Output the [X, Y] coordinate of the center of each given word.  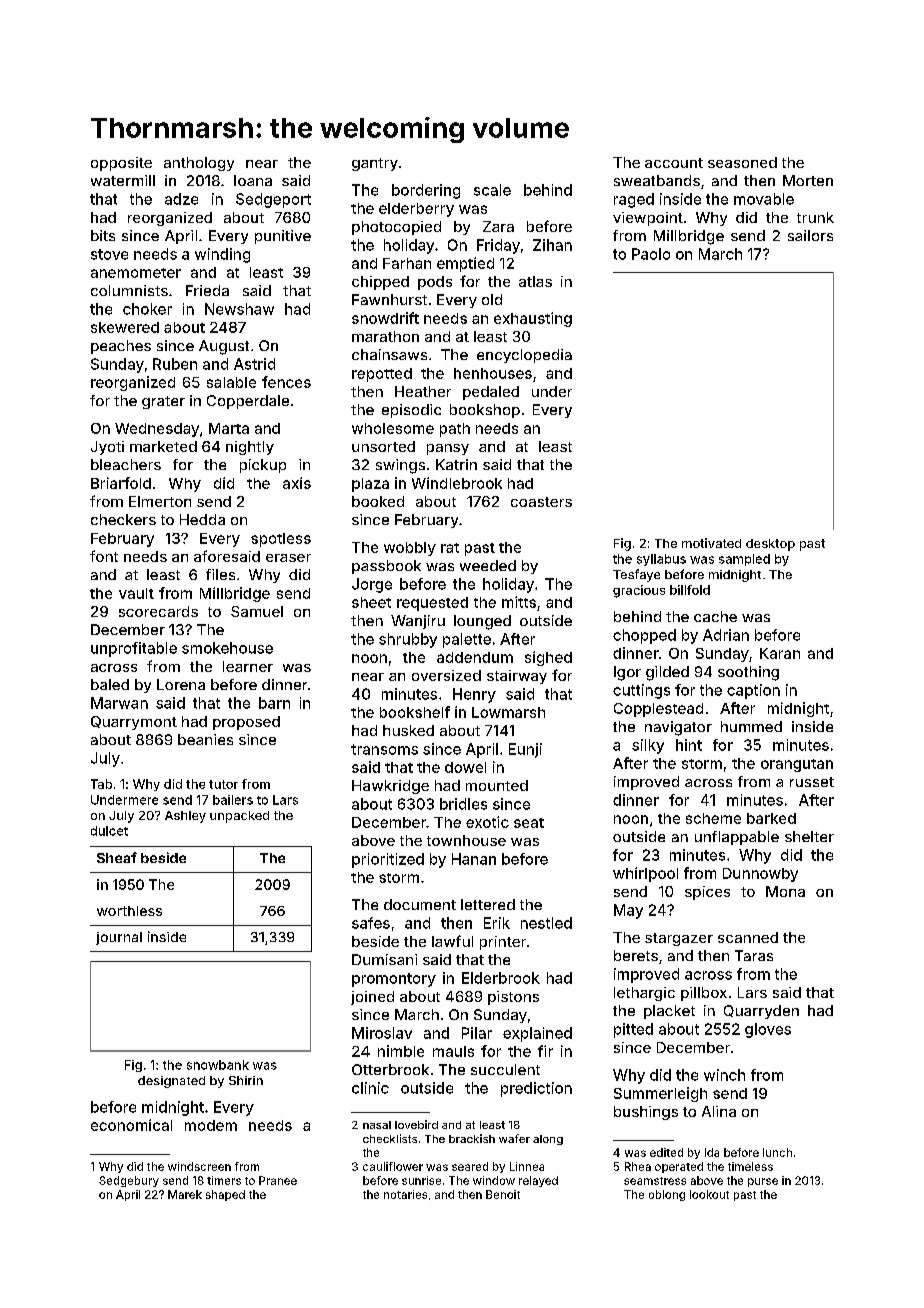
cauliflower [393, 1166]
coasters [541, 502]
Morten [808, 180]
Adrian [726, 635]
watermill [123, 180]
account [674, 163]
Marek [185, 1194]
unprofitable [134, 649]
